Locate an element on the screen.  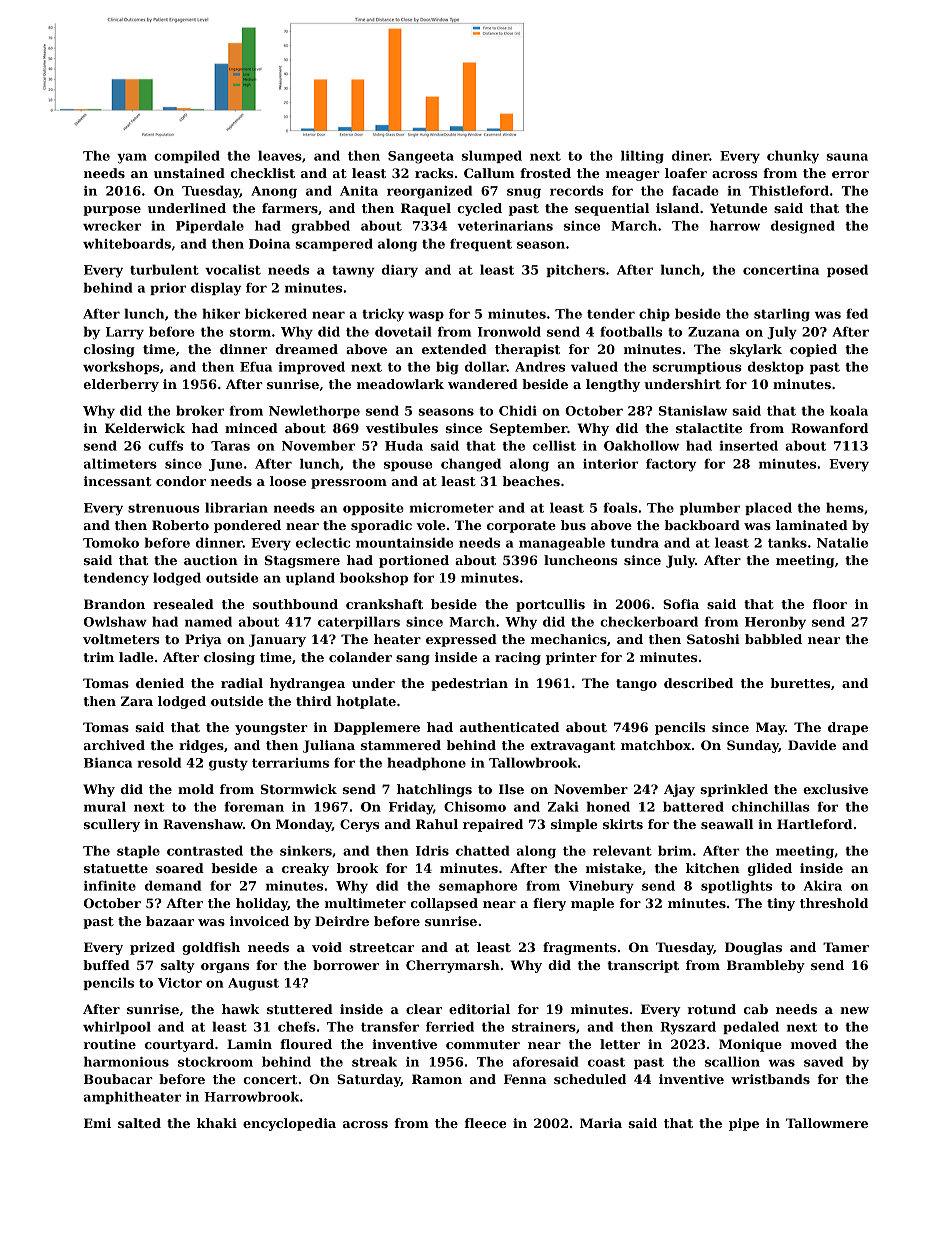
foreman is located at coordinates (254, 807).
